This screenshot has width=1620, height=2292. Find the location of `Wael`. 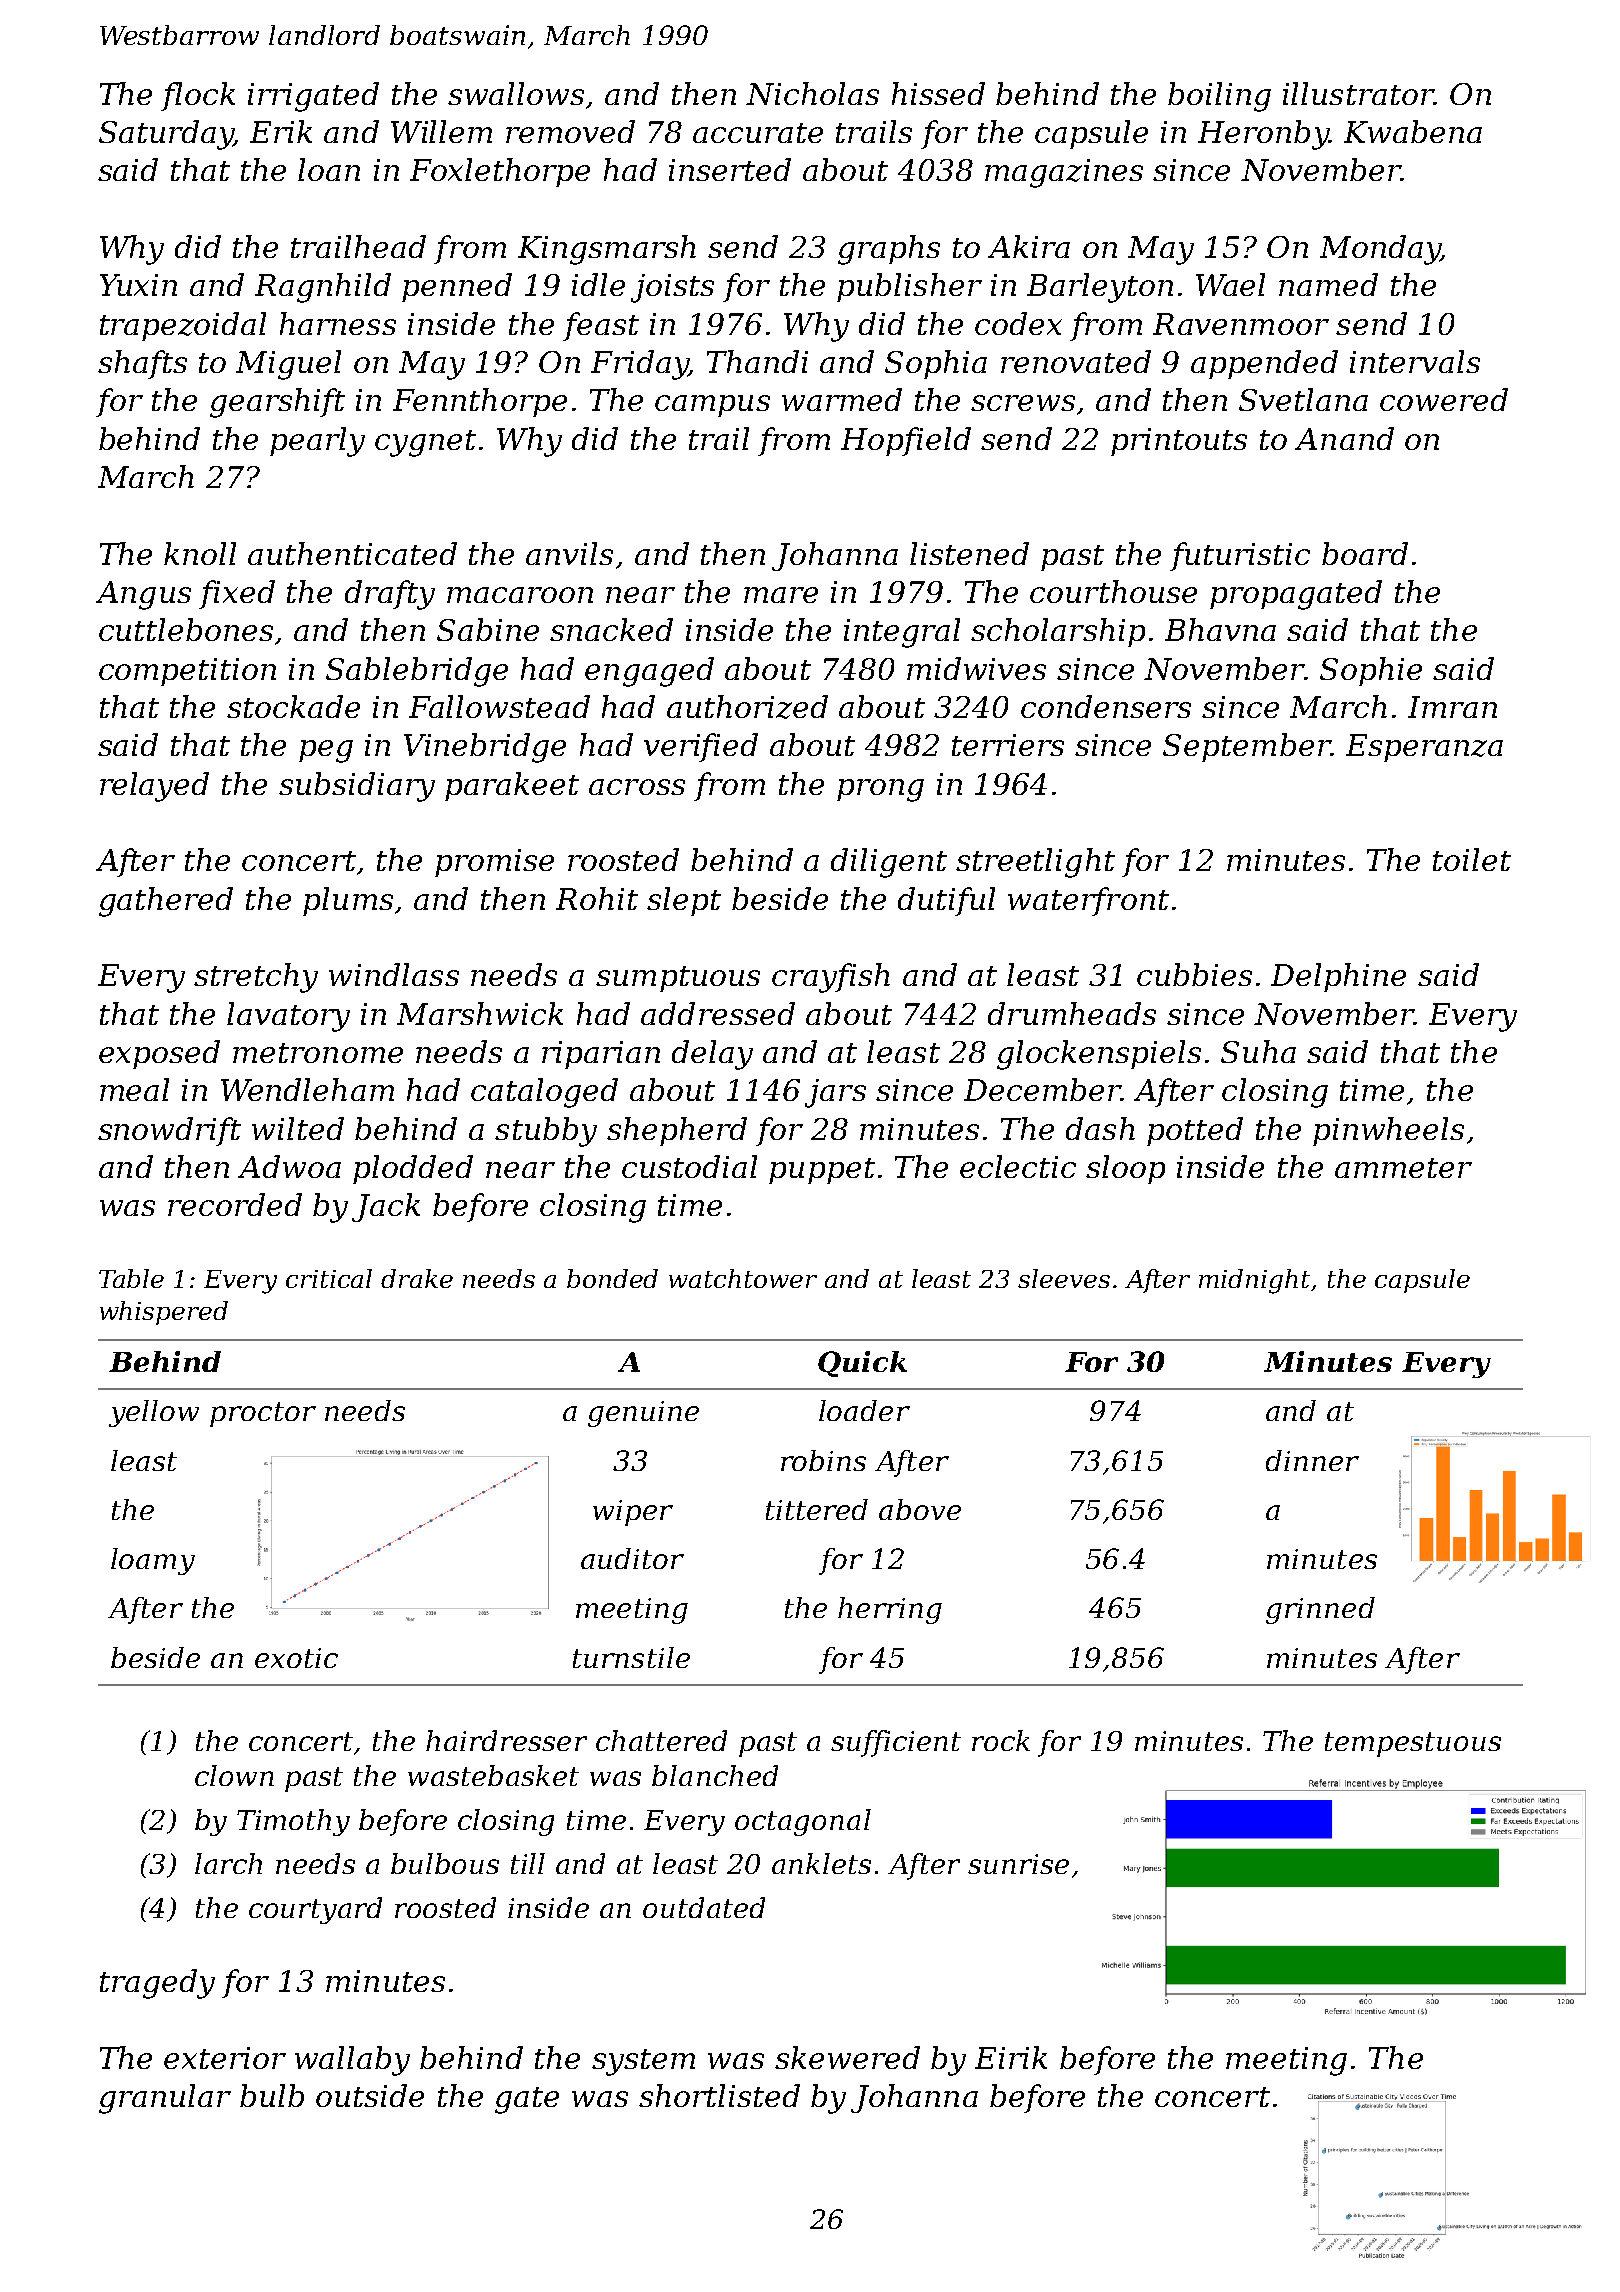

Wael is located at coordinates (1230, 284).
